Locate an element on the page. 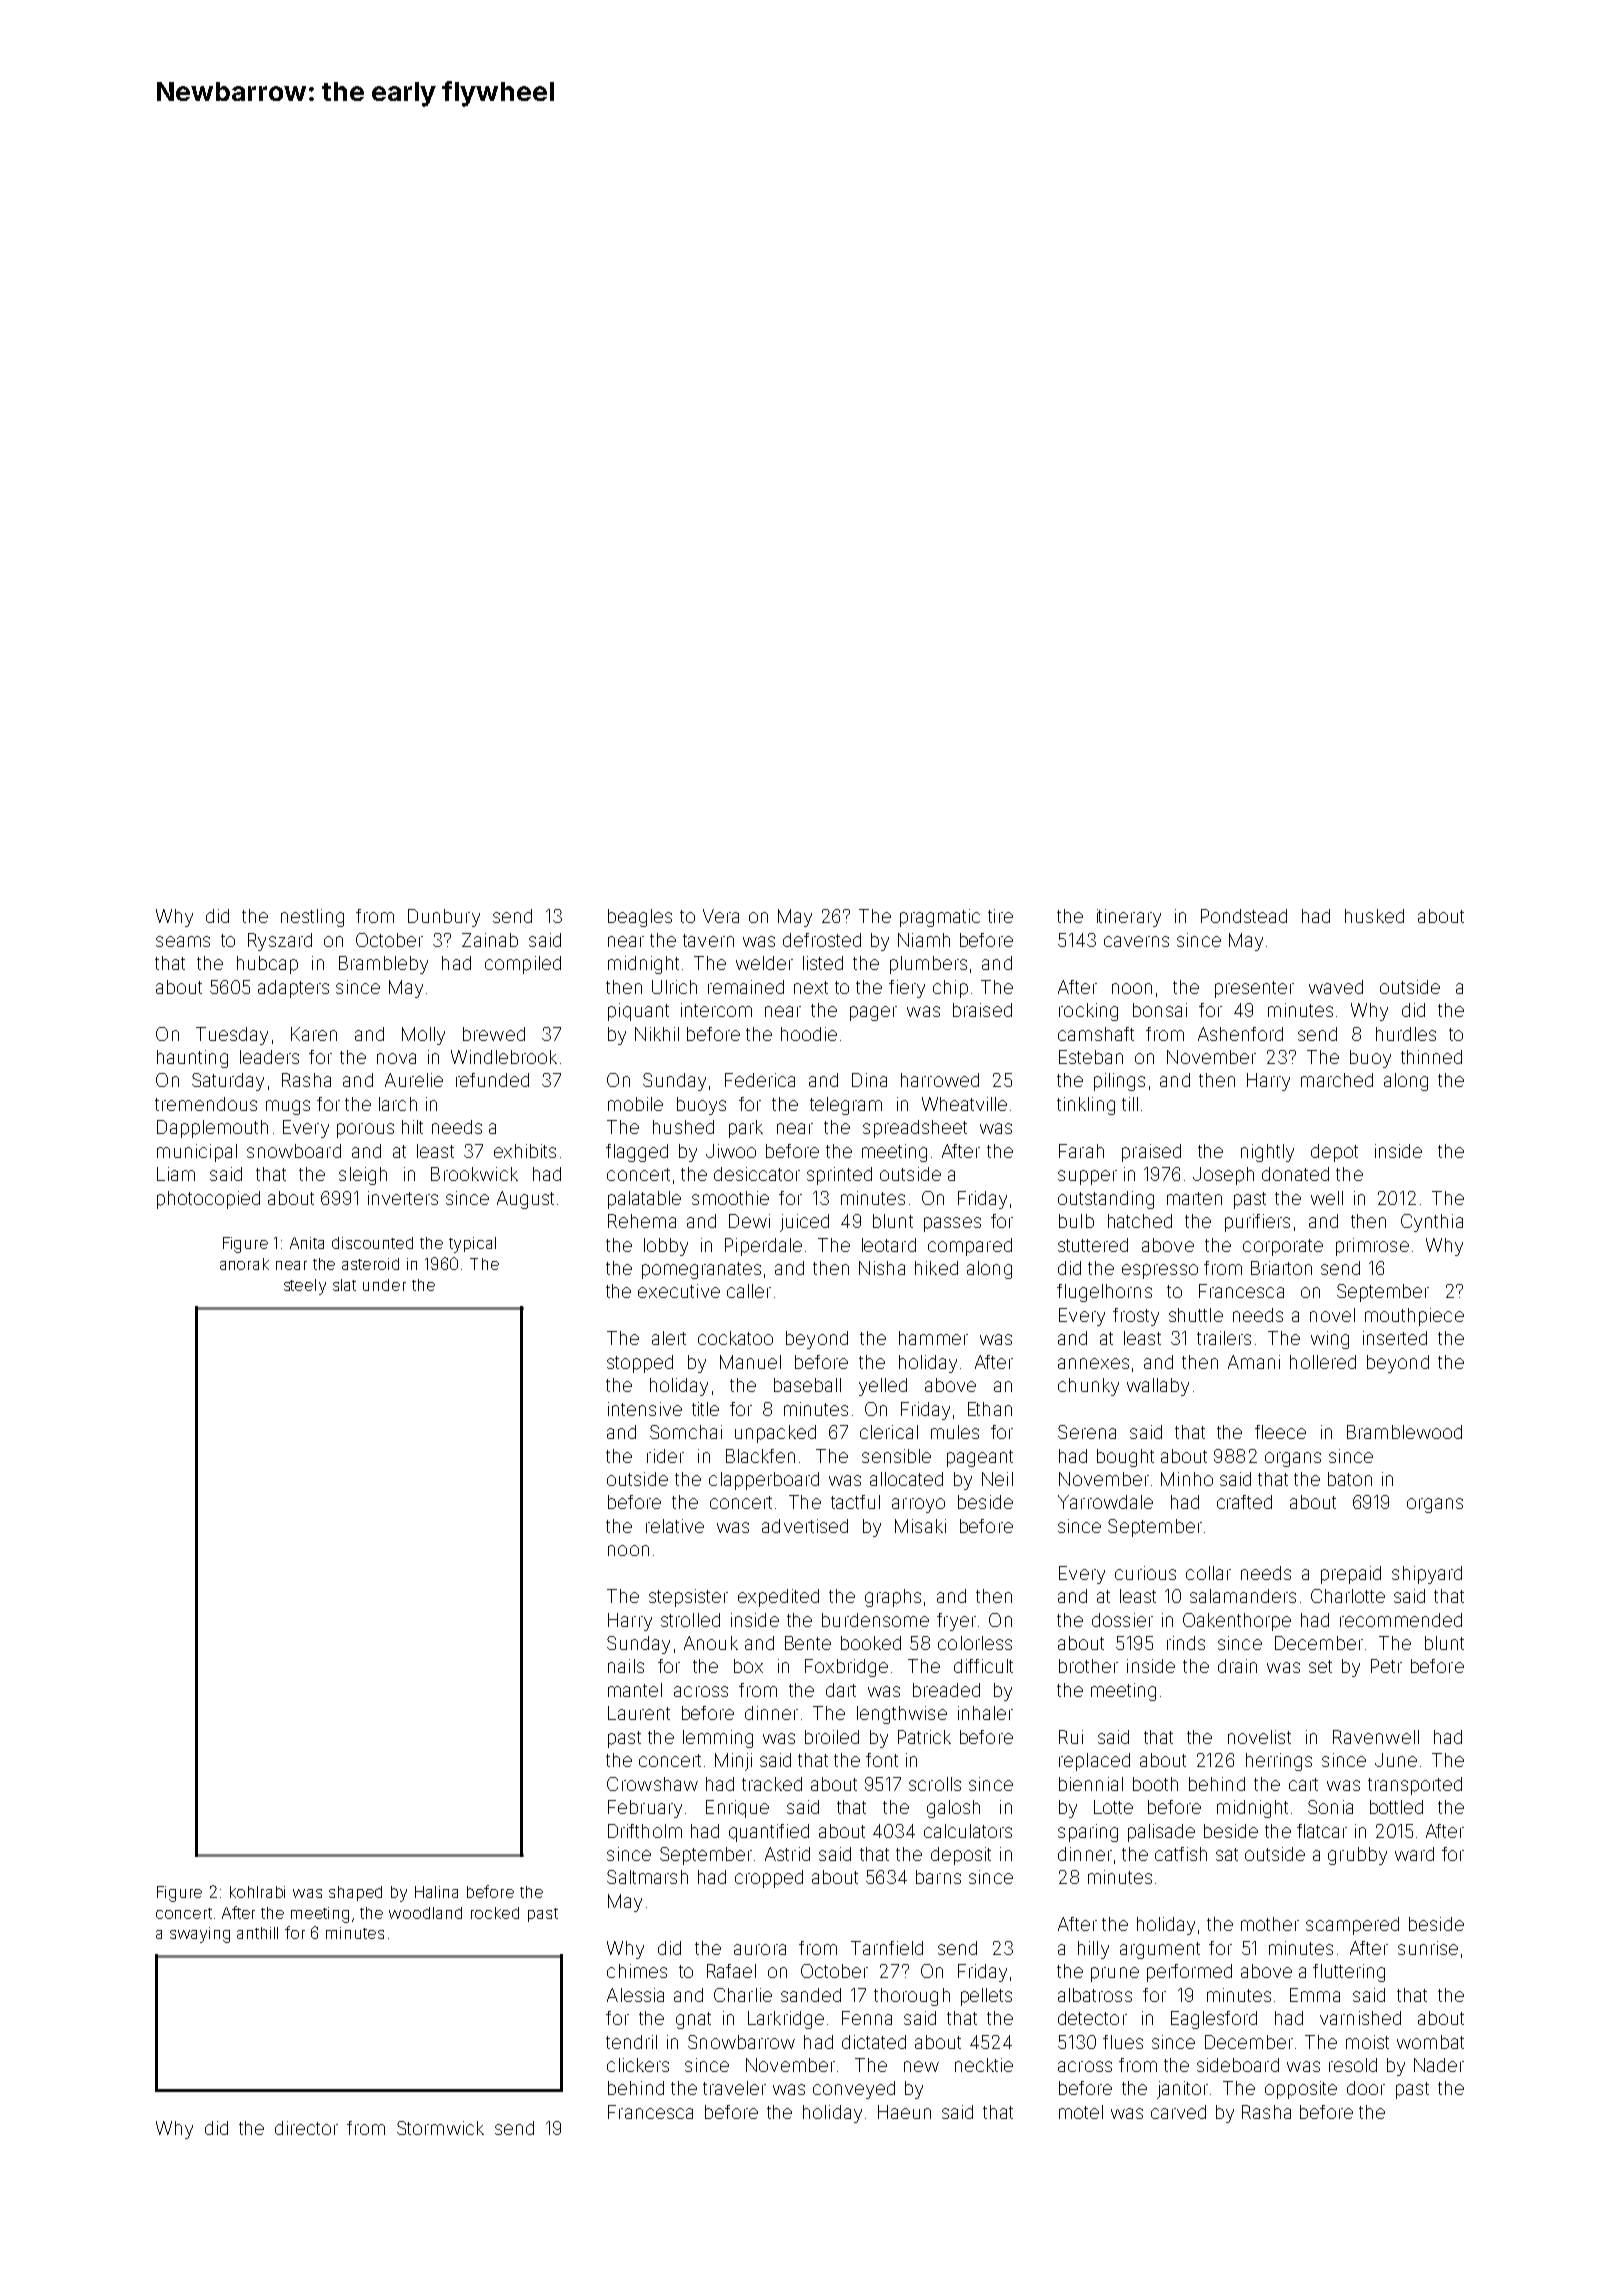  tire is located at coordinates (1000, 916).
